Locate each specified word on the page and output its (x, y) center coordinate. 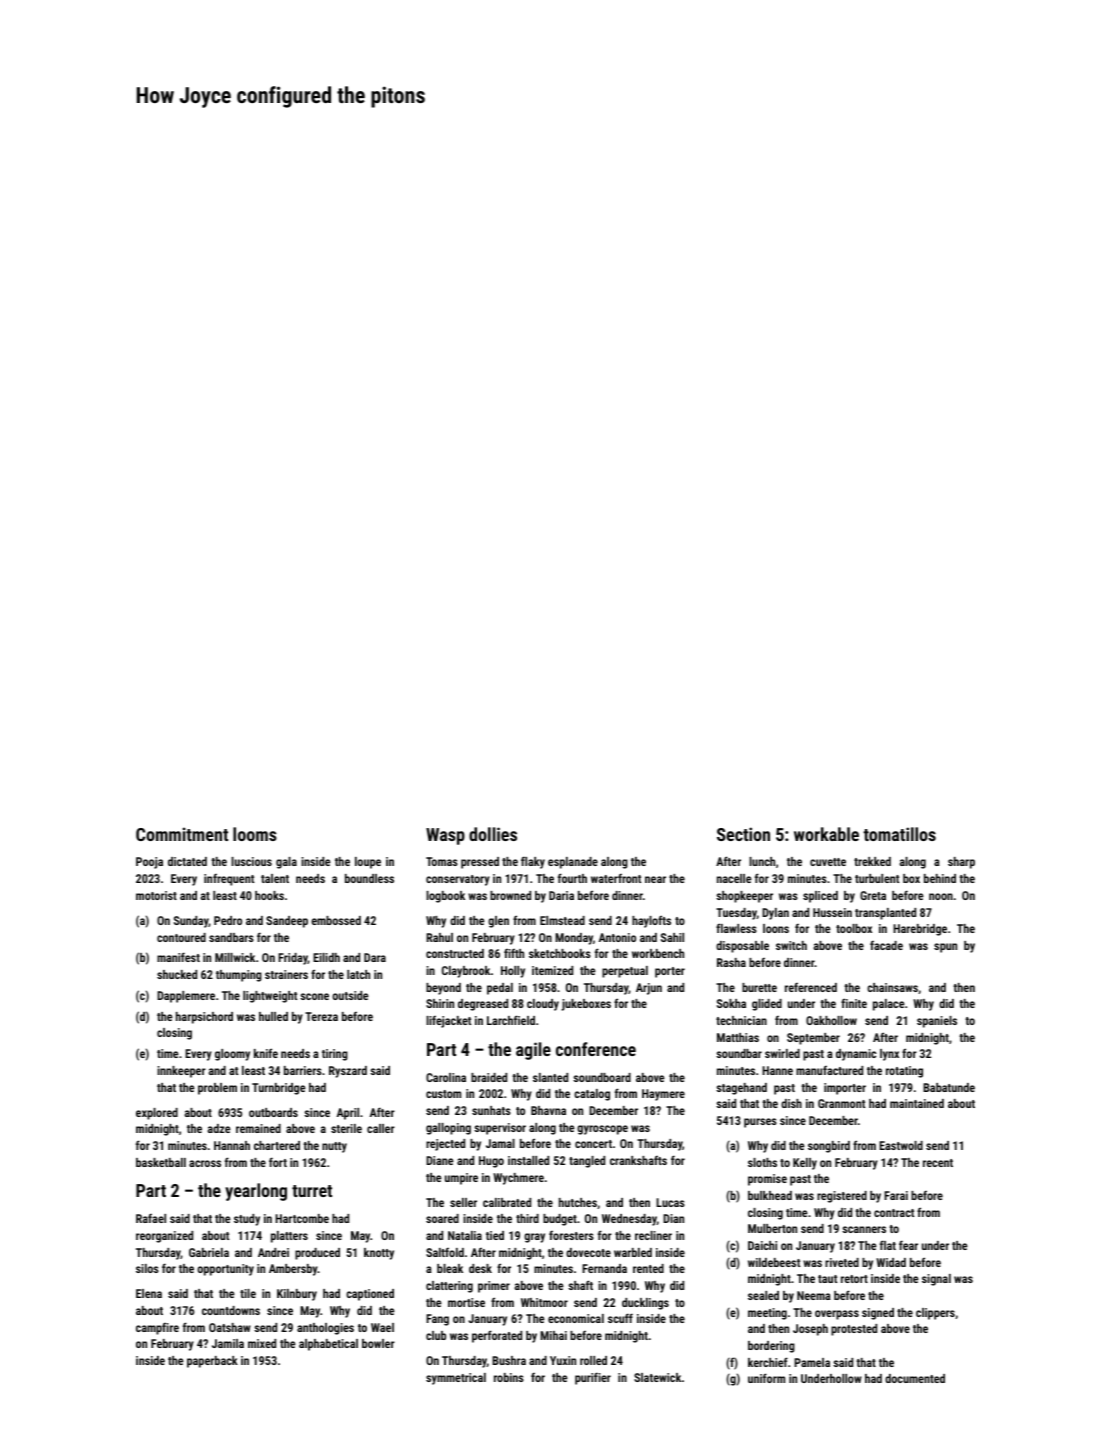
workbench (658, 953)
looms (255, 834)
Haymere (663, 1095)
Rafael (151, 1218)
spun (945, 948)
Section (743, 834)
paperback (212, 1362)
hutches (578, 1202)
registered (842, 1197)
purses (760, 1123)
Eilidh (326, 957)
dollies (493, 834)
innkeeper (181, 1072)
